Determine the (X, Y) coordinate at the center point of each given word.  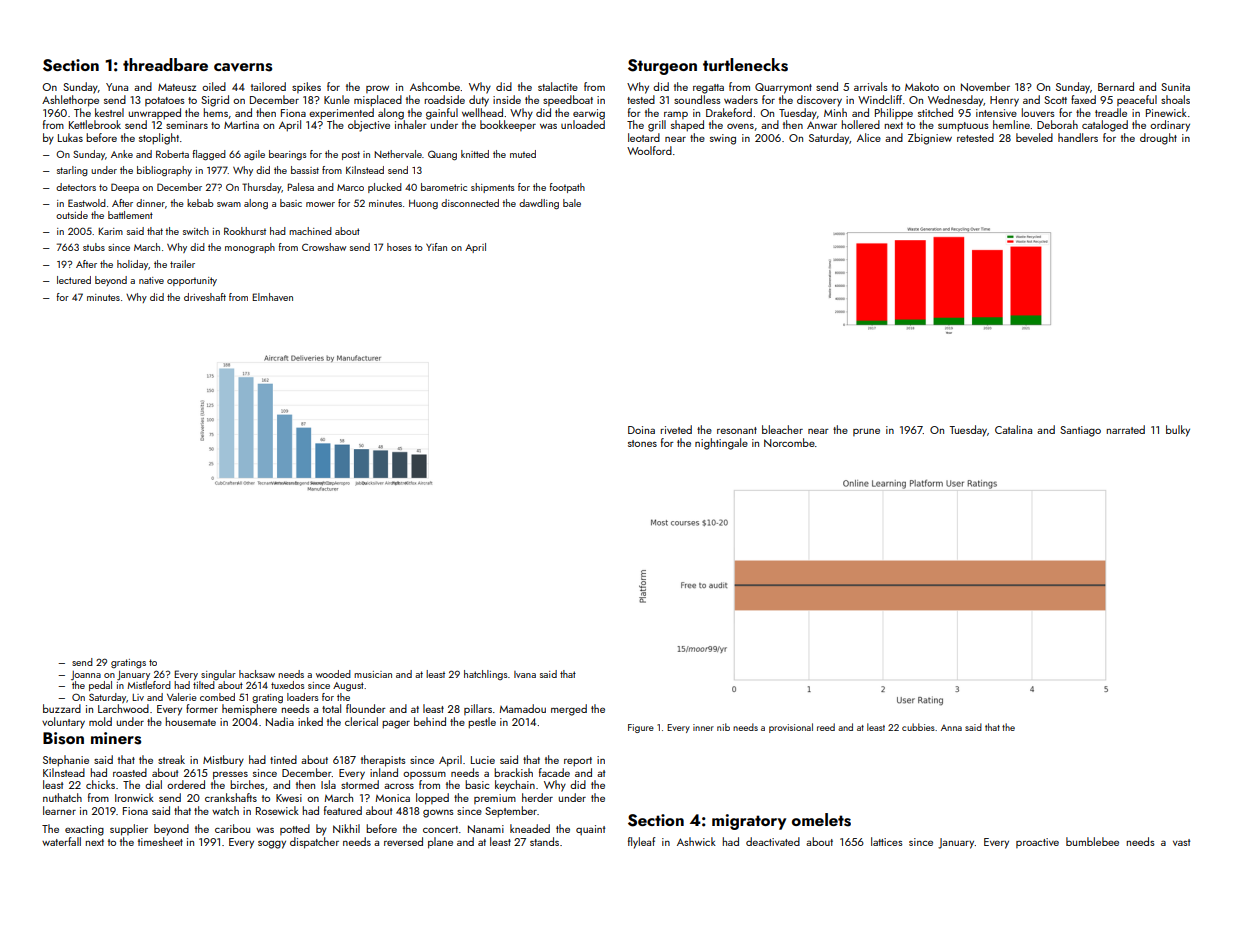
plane (440, 843)
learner (59, 810)
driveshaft (205, 297)
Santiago (1080, 431)
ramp (676, 115)
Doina (641, 430)
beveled (1034, 137)
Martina (241, 125)
